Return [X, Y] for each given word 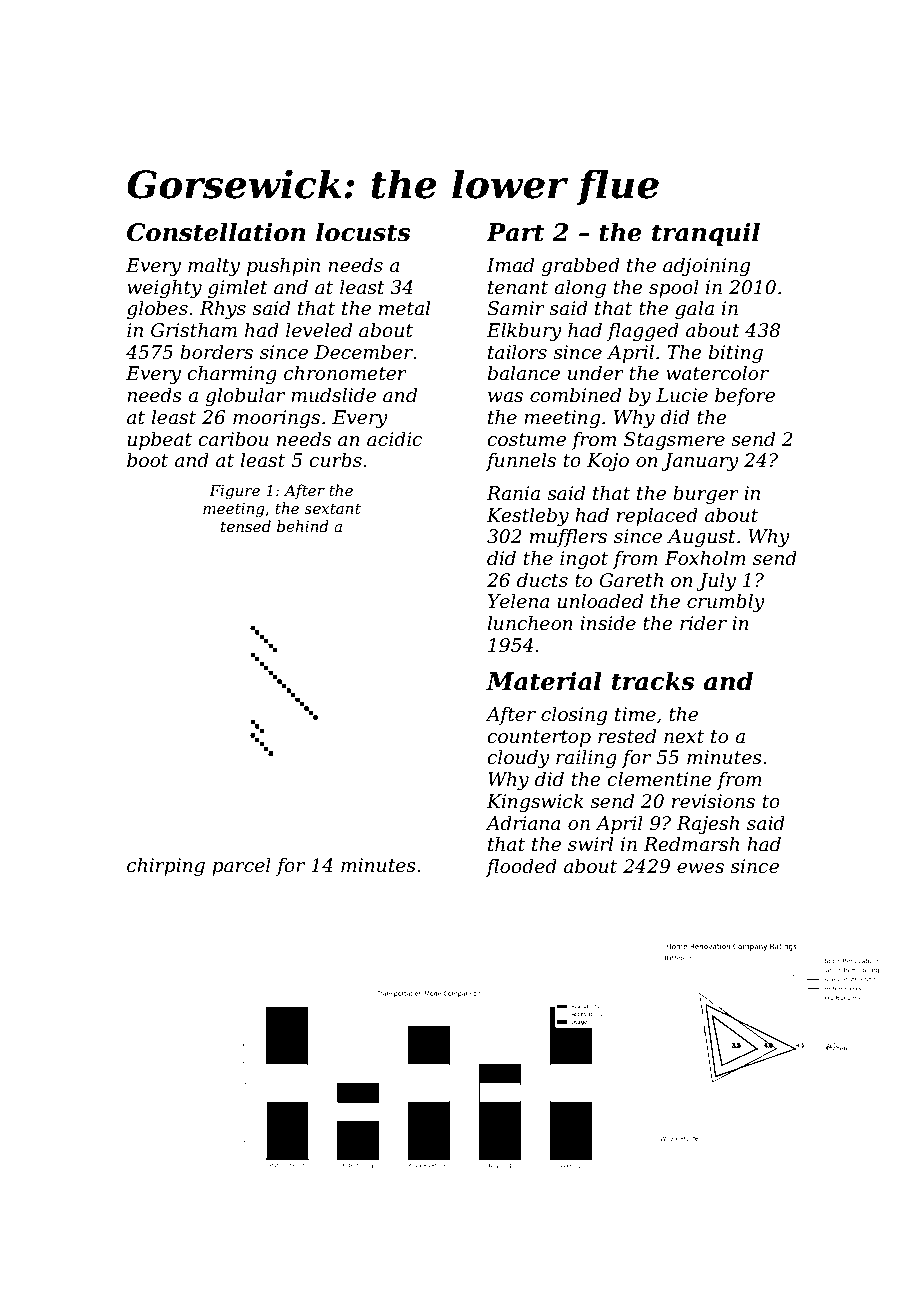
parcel [241, 866]
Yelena [518, 601]
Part [515, 232]
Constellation [216, 232]
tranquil [706, 234]
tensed [246, 526]
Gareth [631, 580]
